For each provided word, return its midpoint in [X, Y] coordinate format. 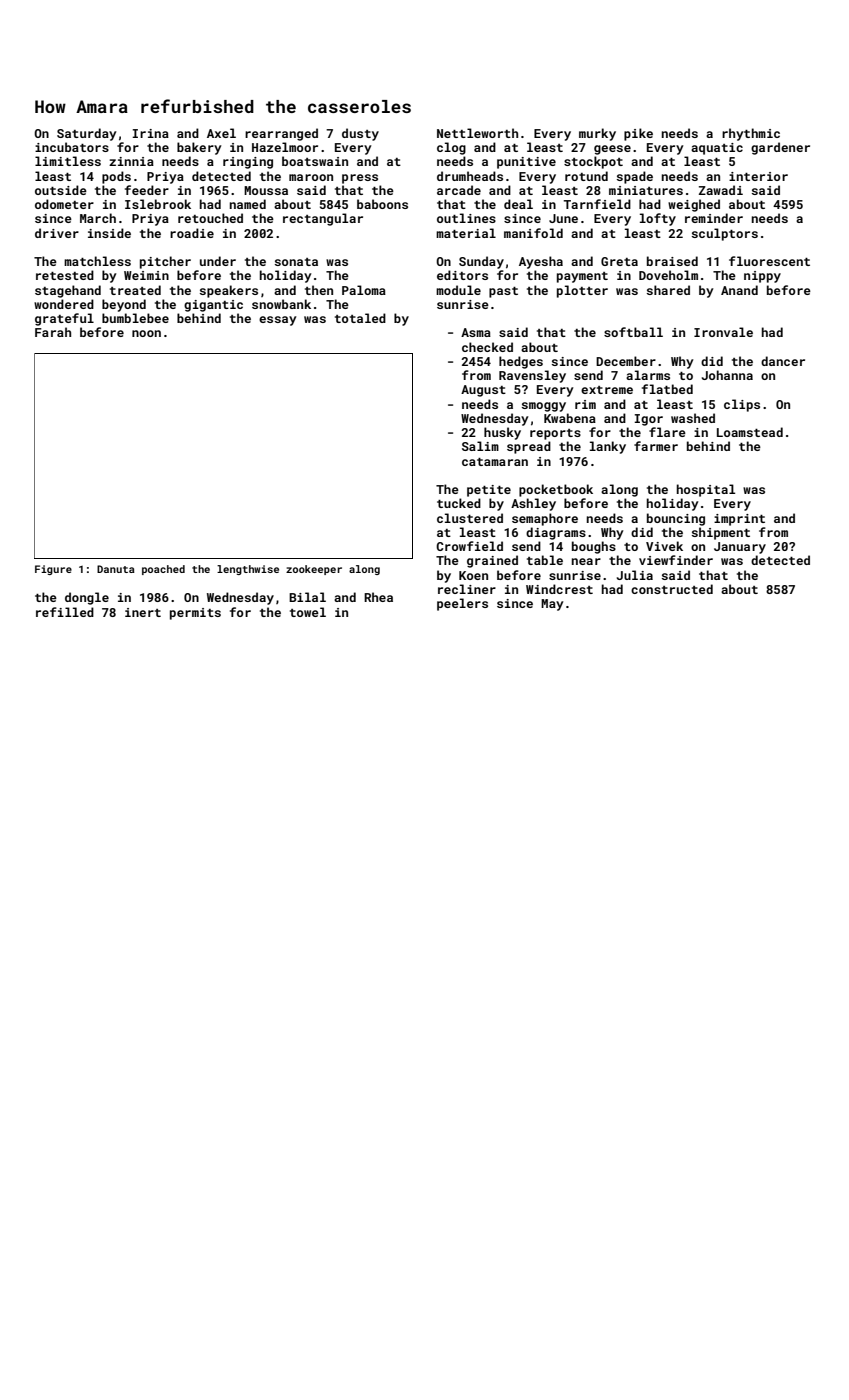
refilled [65, 612]
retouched [210, 218]
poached [163, 570]
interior [758, 176]
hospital [706, 490]
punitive [526, 163]
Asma [476, 332]
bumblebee [135, 318]
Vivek [664, 546]
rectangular [323, 219]
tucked [459, 503]
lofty [658, 219]
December [626, 361]
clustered [470, 518]
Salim [480, 446]
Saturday [87, 134]
